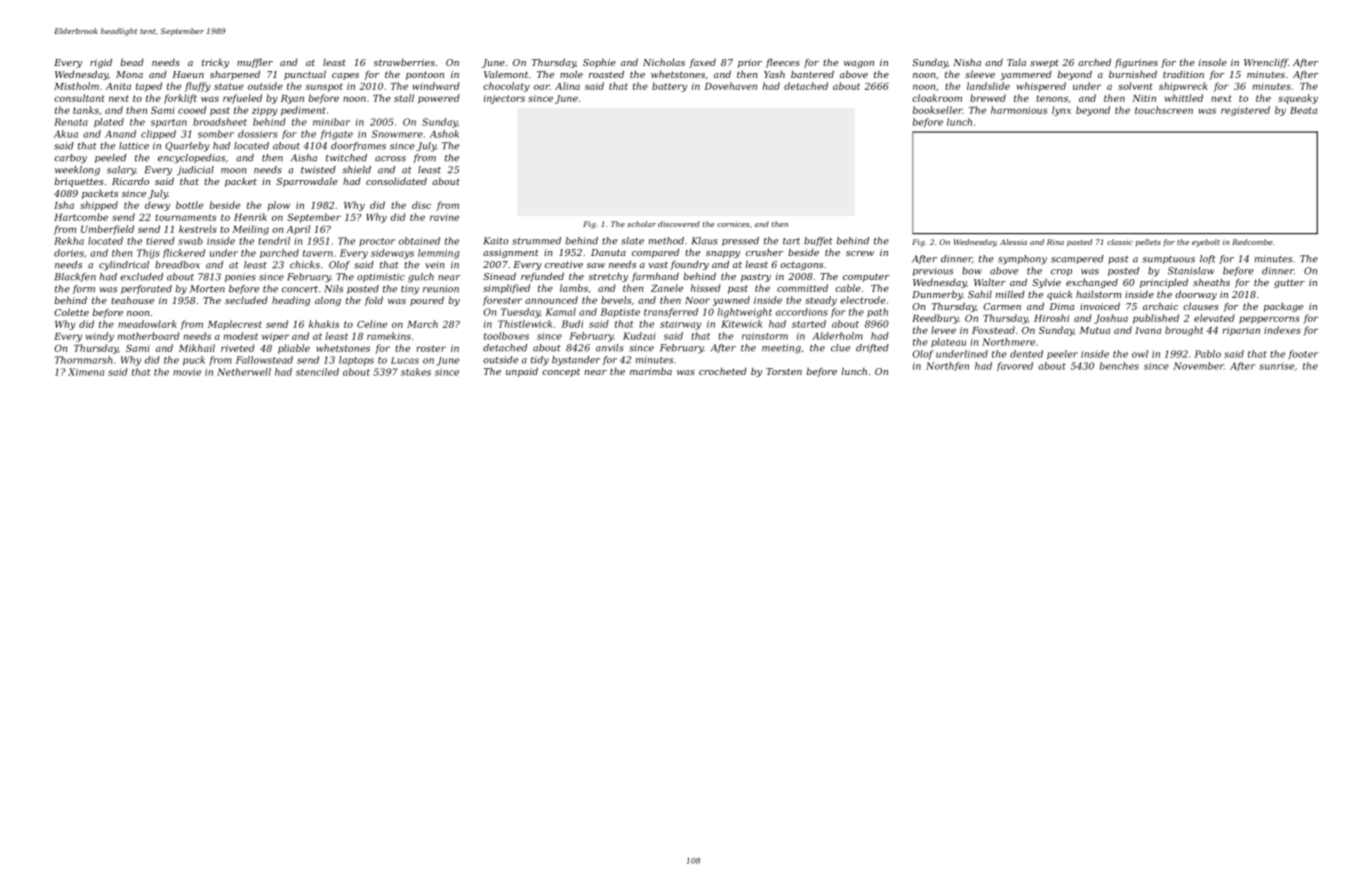  Describe the element at coordinates (1208, 259) in the document. I see `loft` at that location.
